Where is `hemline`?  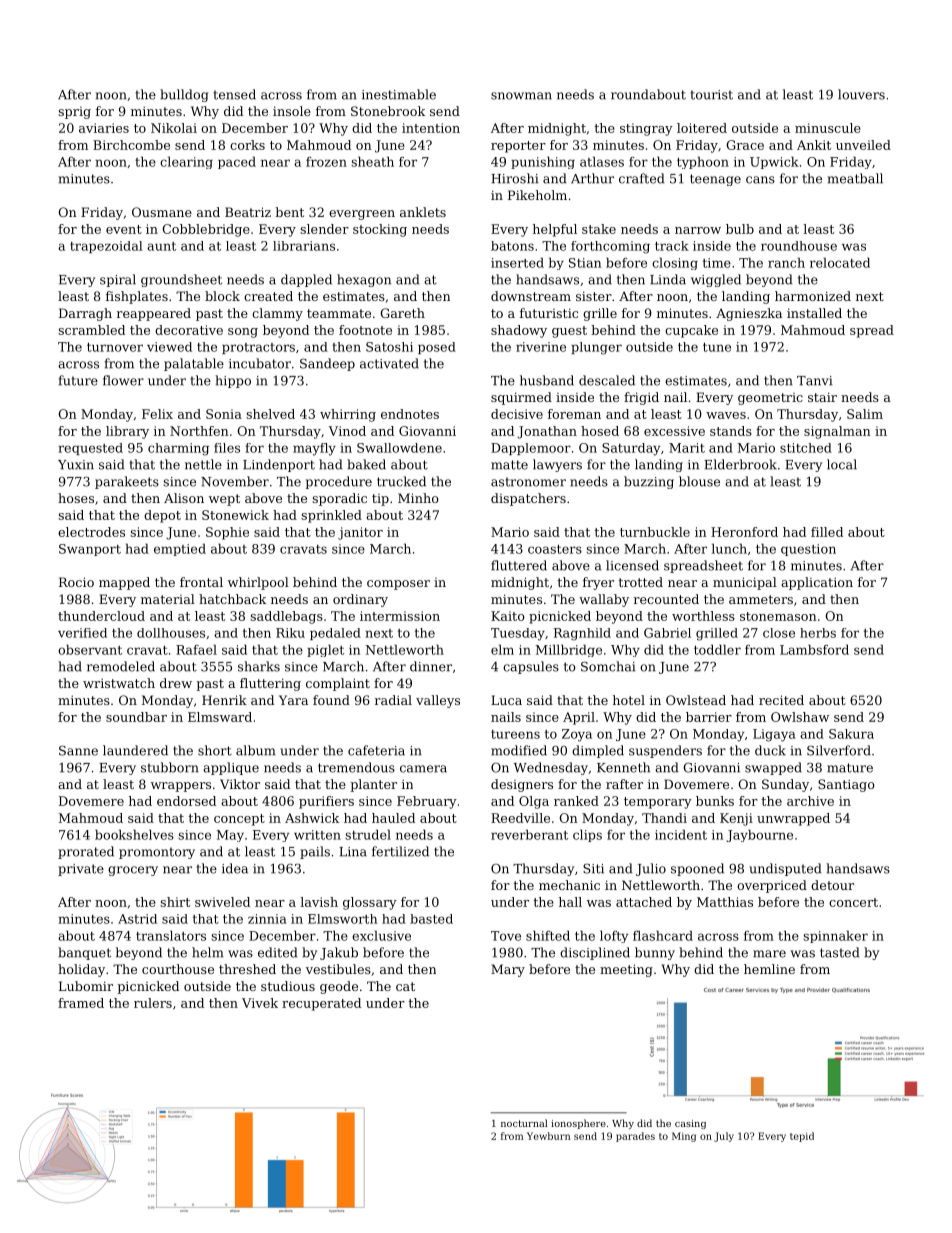 hemline is located at coordinates (769, 969).
